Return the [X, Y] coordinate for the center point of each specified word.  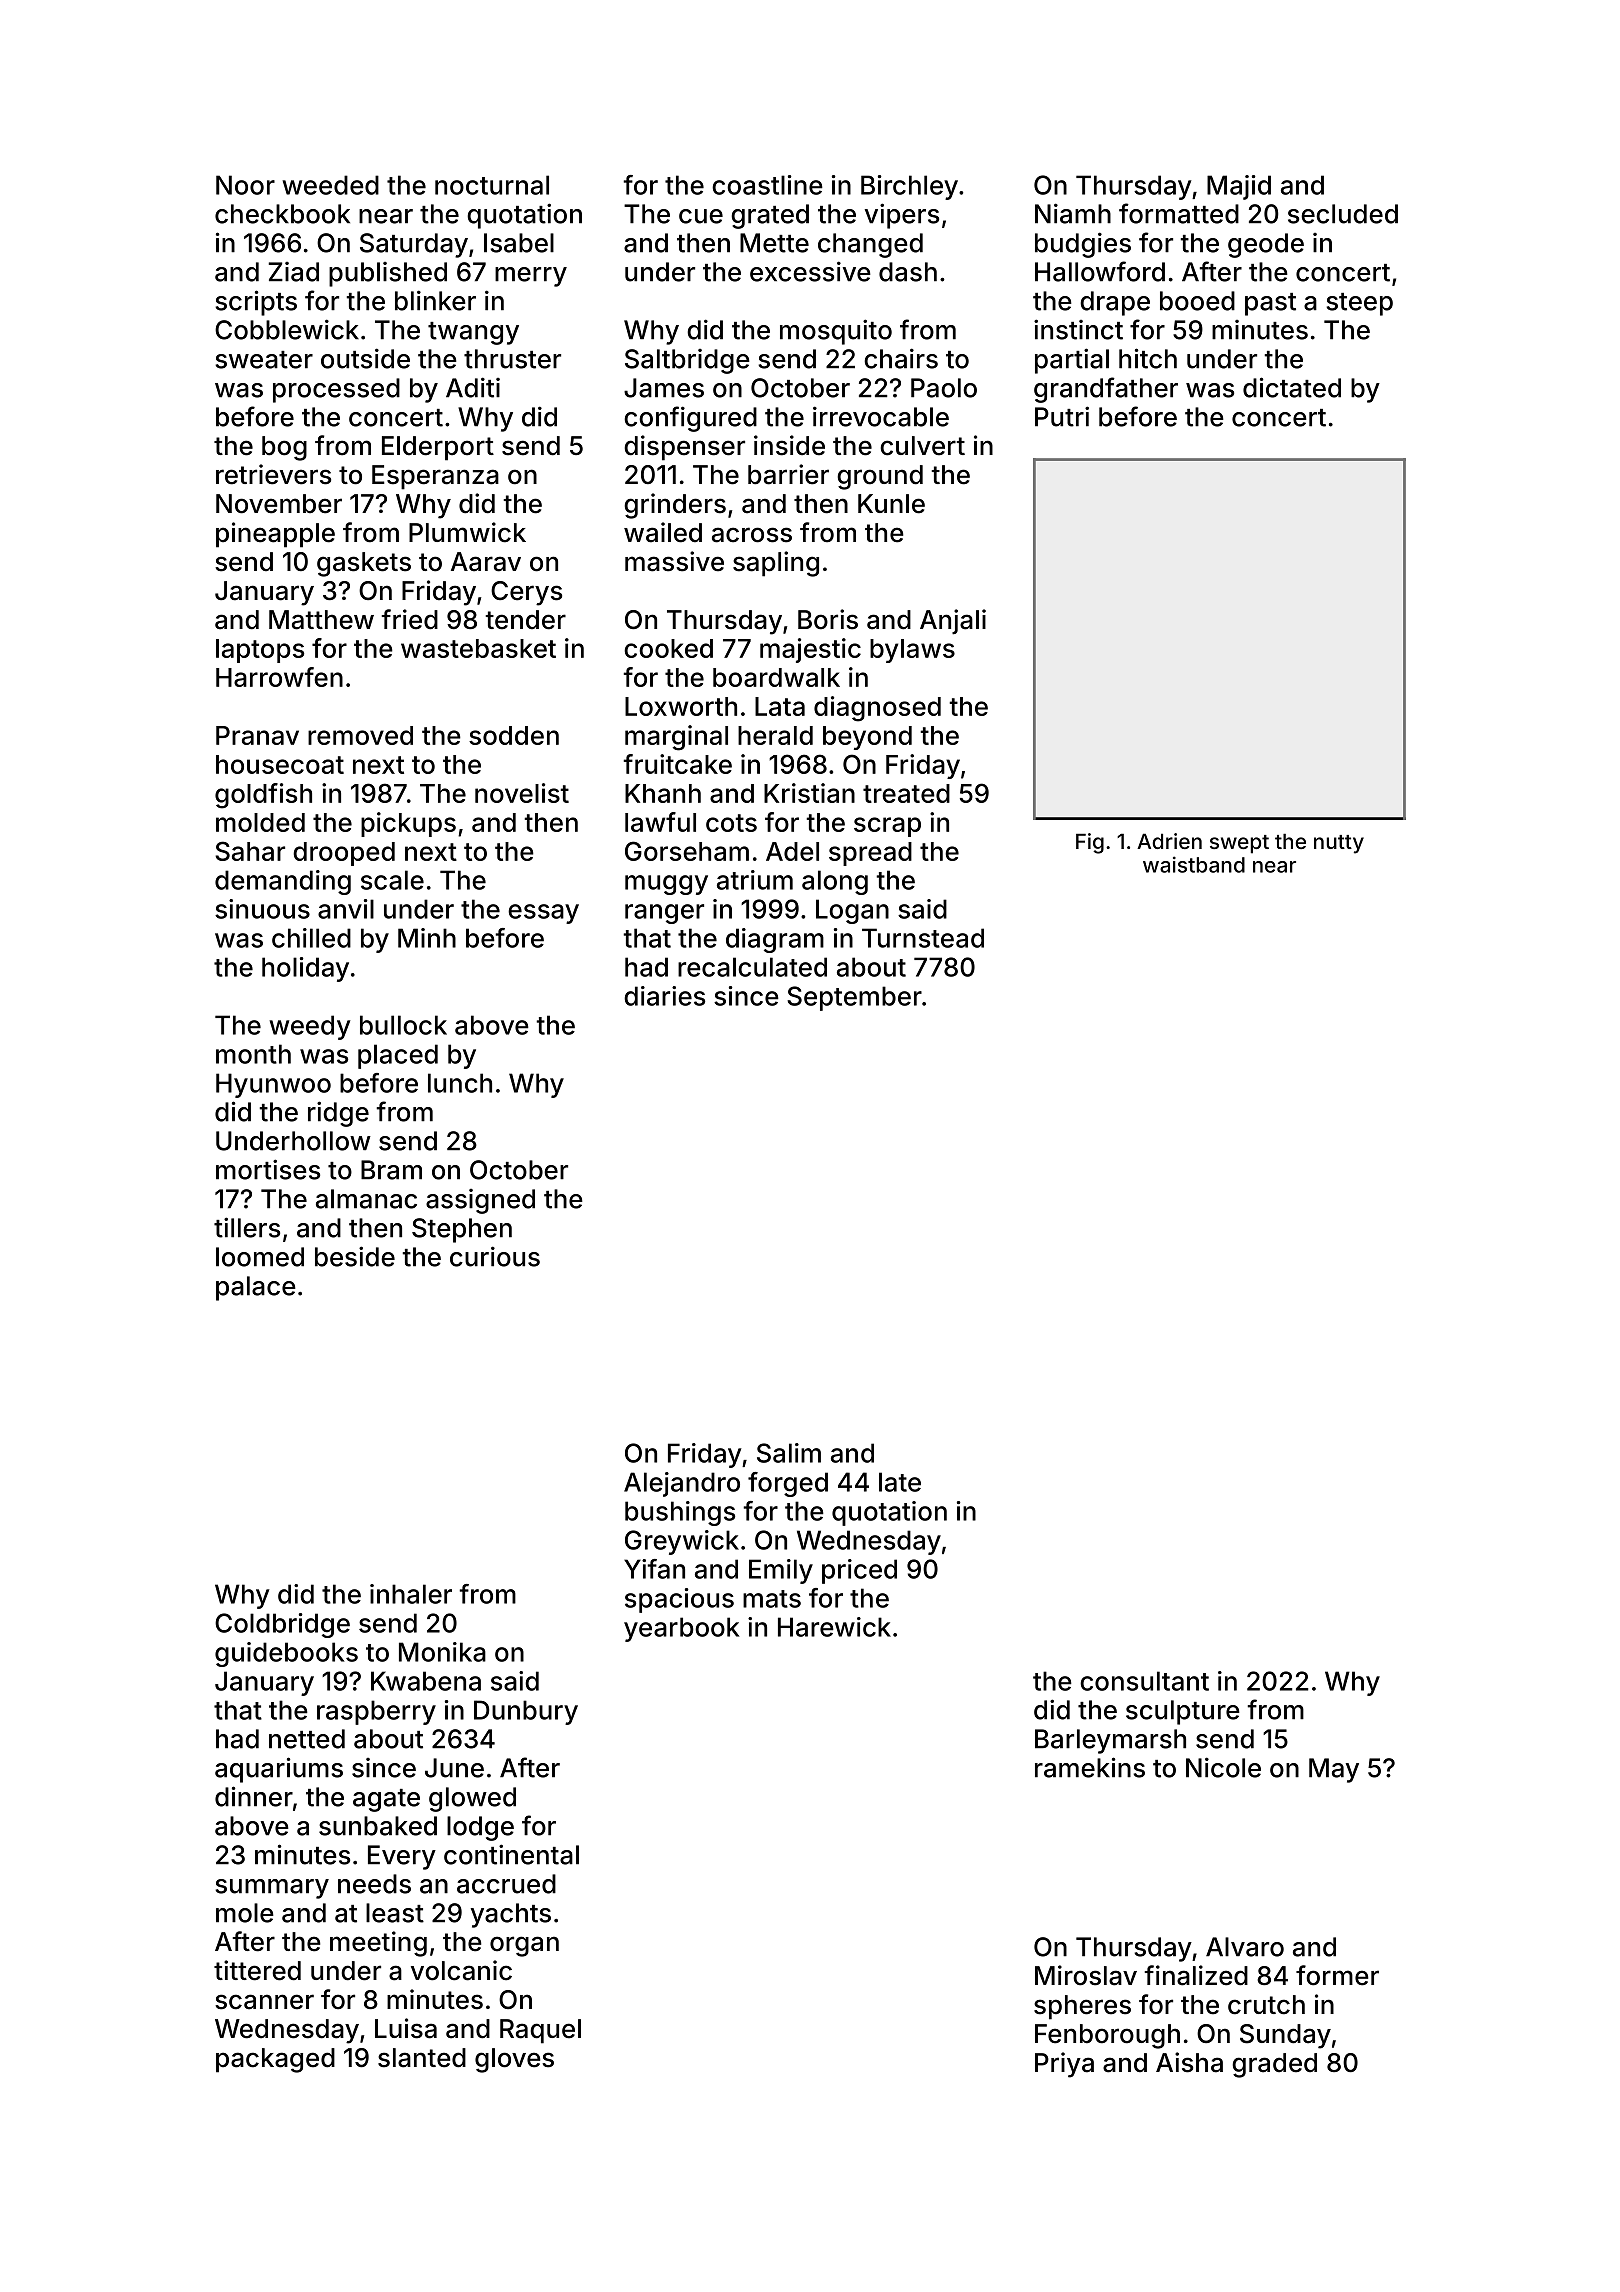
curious [495, 1256]
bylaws [912, 651]
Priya [1064, 2065]
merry [531, 277]
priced [859, 1571]
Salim [789, 1453]
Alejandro [682, 1484]
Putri [1062, 416]
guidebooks [286, 1654]
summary [272, 1889]
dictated [1292, 387]
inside [789, 445]
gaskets [364, 564]
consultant [1144, 1681]
